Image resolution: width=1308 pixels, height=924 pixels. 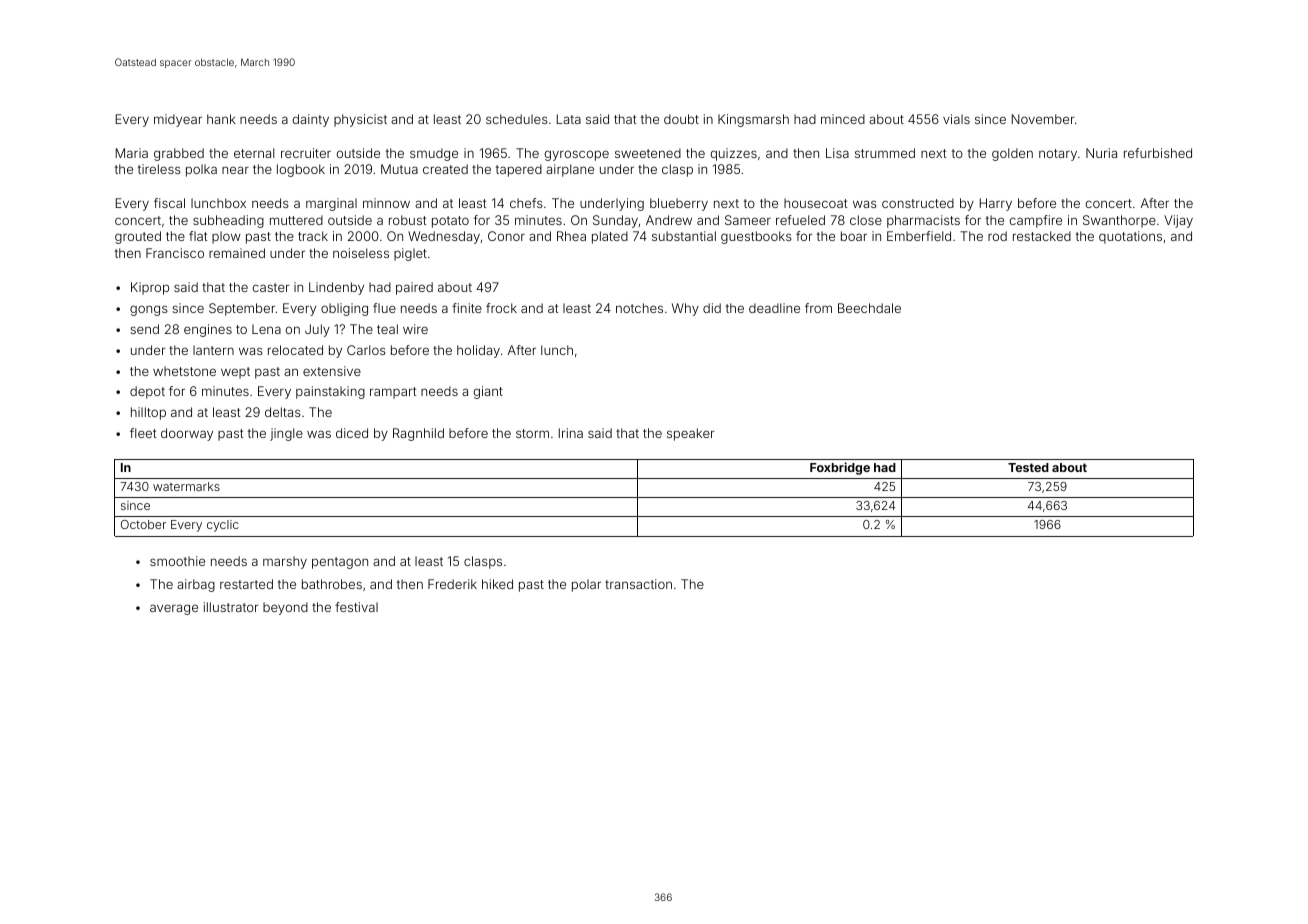 I want to click on track, so click(x=313, y=236).
